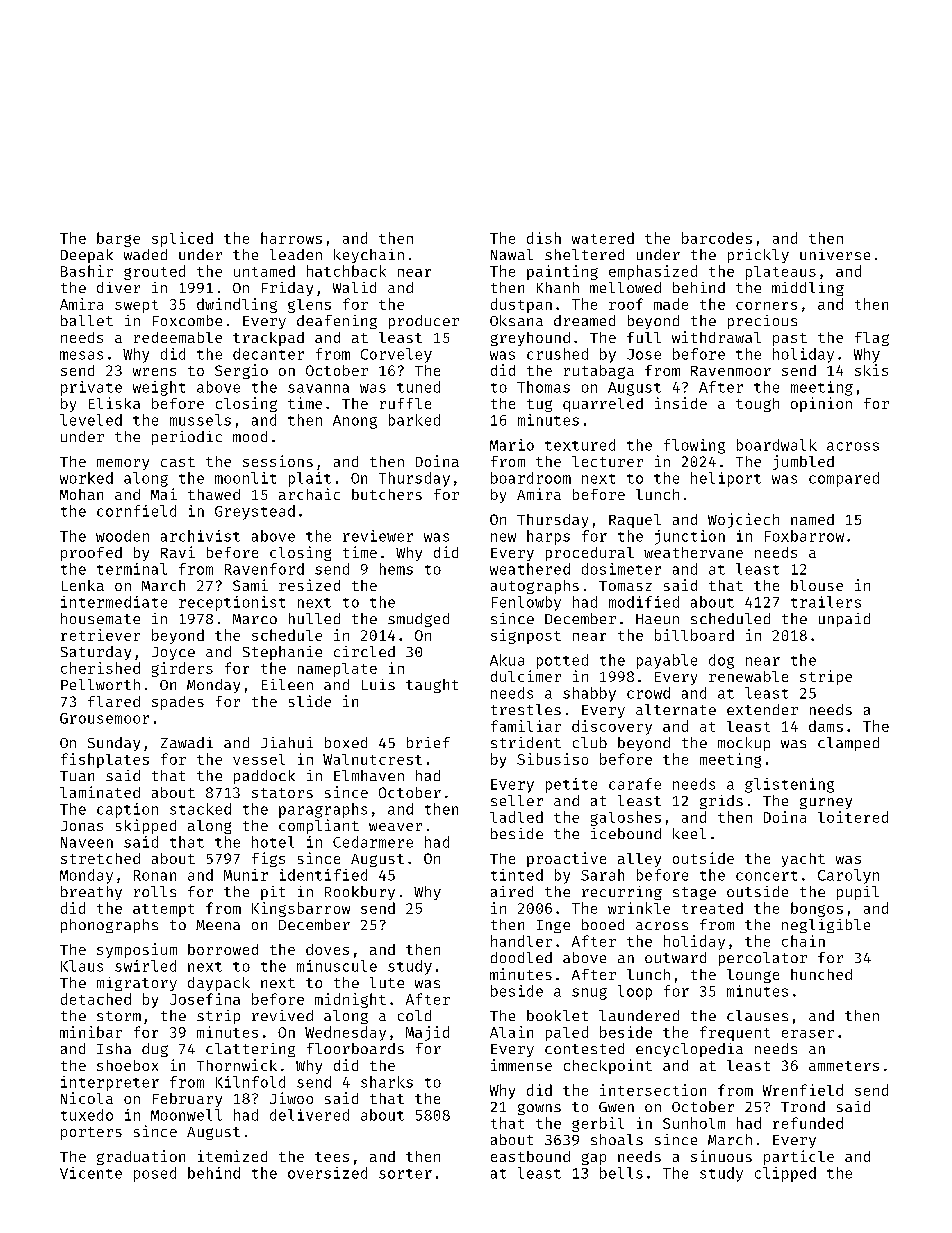 This image has width=952, height=1233. Describe the element at coordinates (91, 388) in the image. I see `private` at that location.
